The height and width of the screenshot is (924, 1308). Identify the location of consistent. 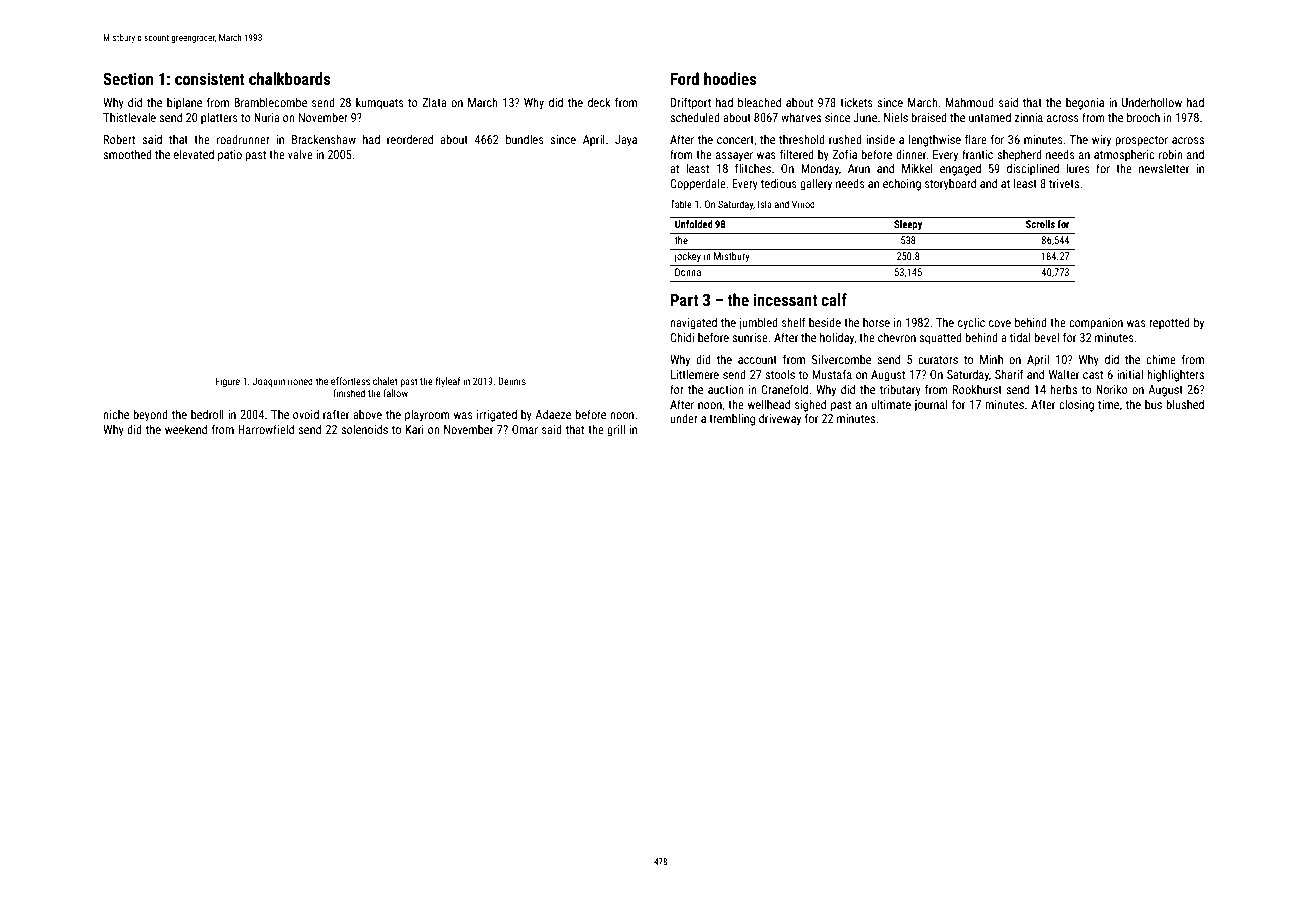
(210, 78).
